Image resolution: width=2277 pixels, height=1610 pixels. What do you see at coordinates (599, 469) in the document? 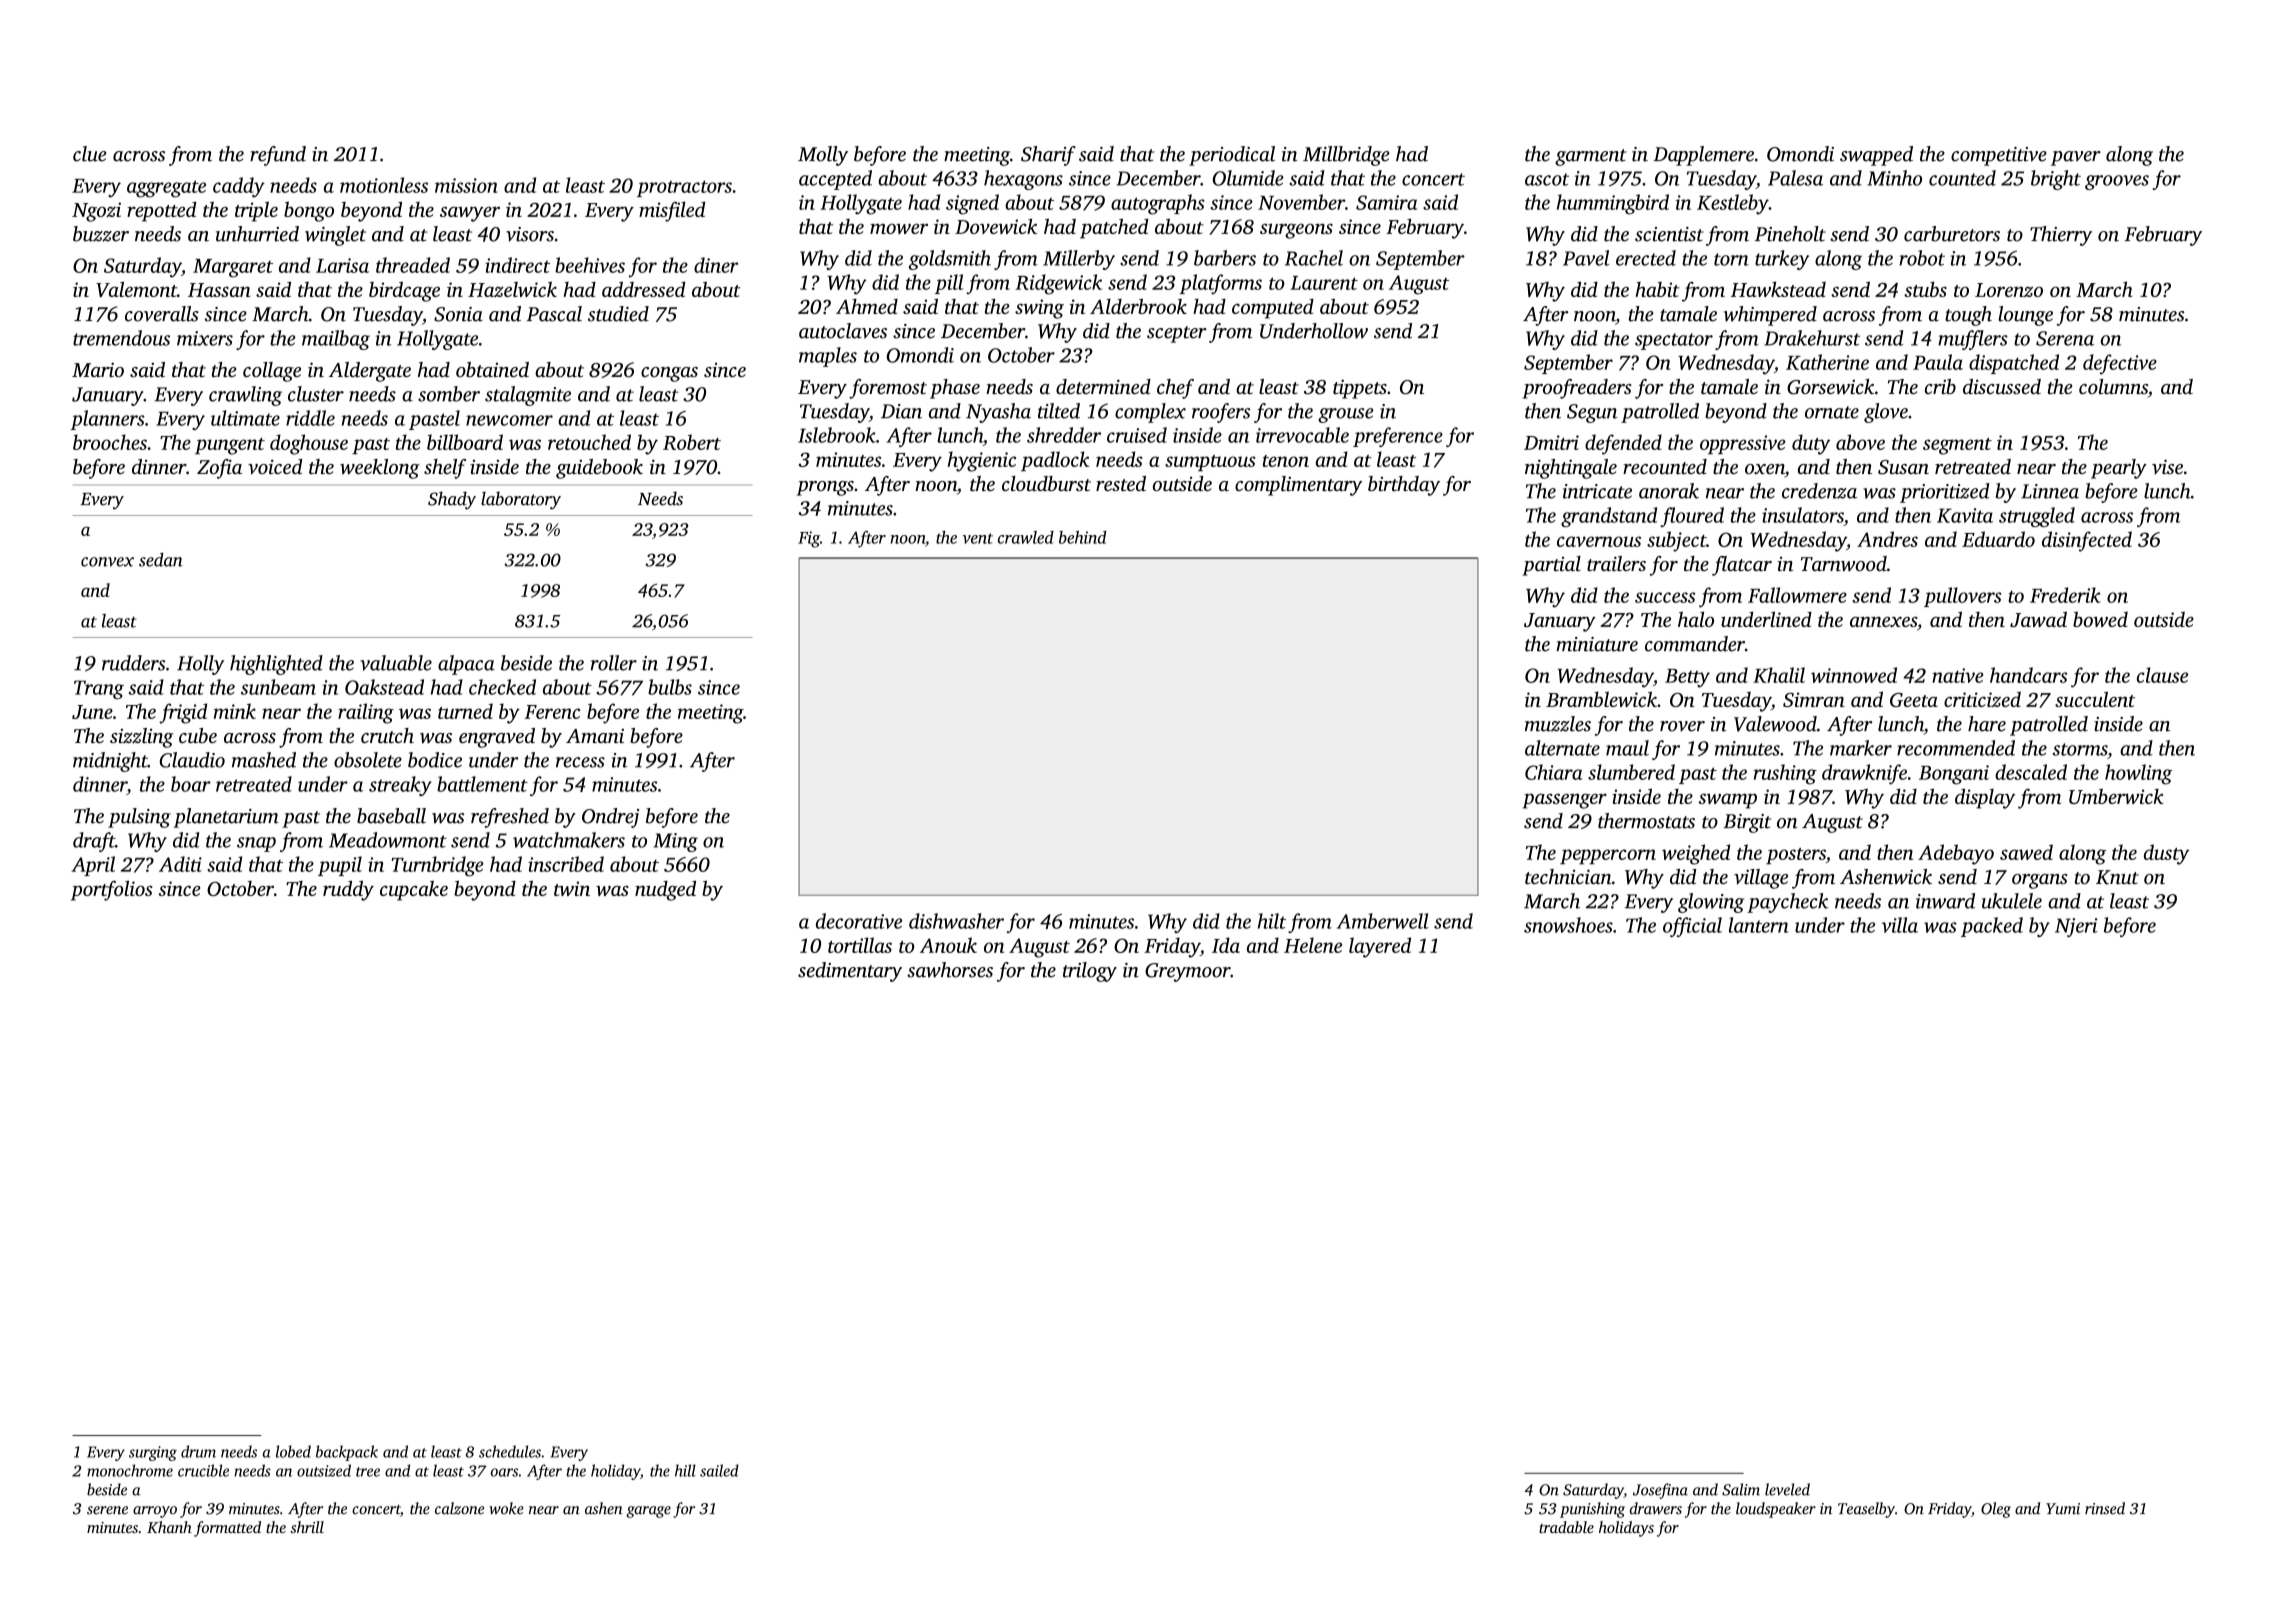
I see `guidebook` at bounding box center [599, 469].
